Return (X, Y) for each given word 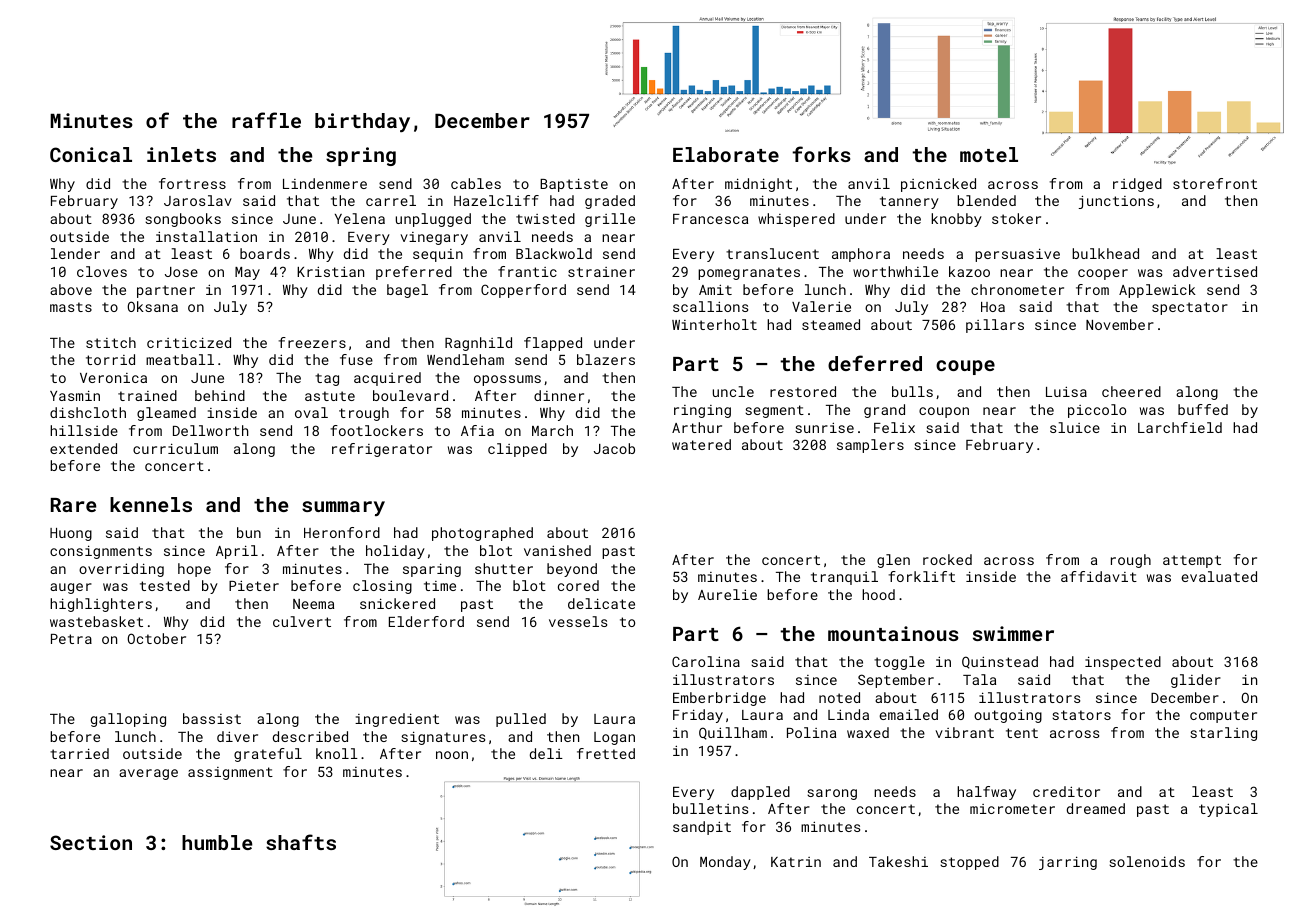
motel (989, 154)
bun (249, 532)
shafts (301, 842)
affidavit (1099, 576)
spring (361, 156)
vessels (578, 621)
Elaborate (726, 154)
